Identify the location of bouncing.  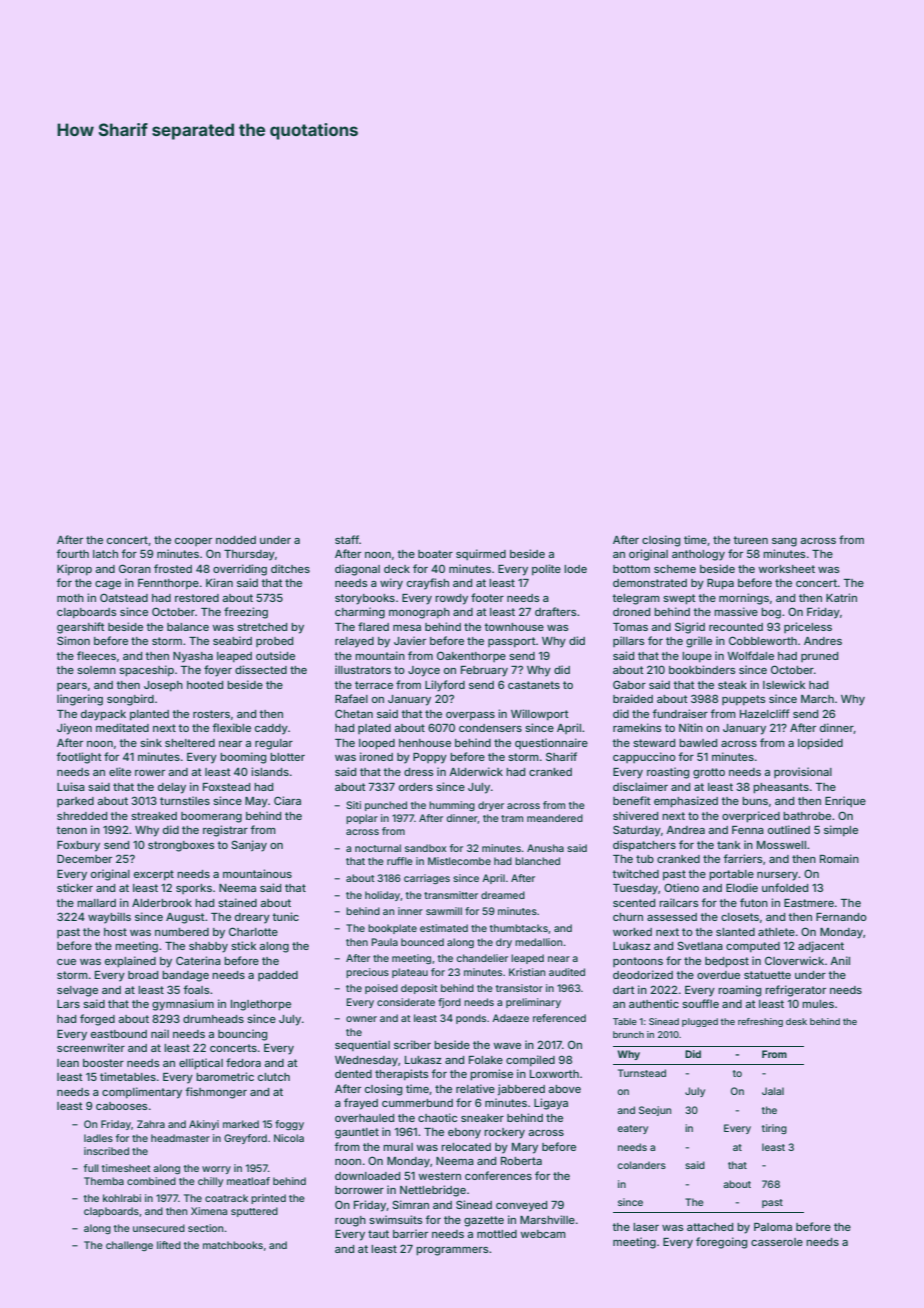
(243, 1035).
